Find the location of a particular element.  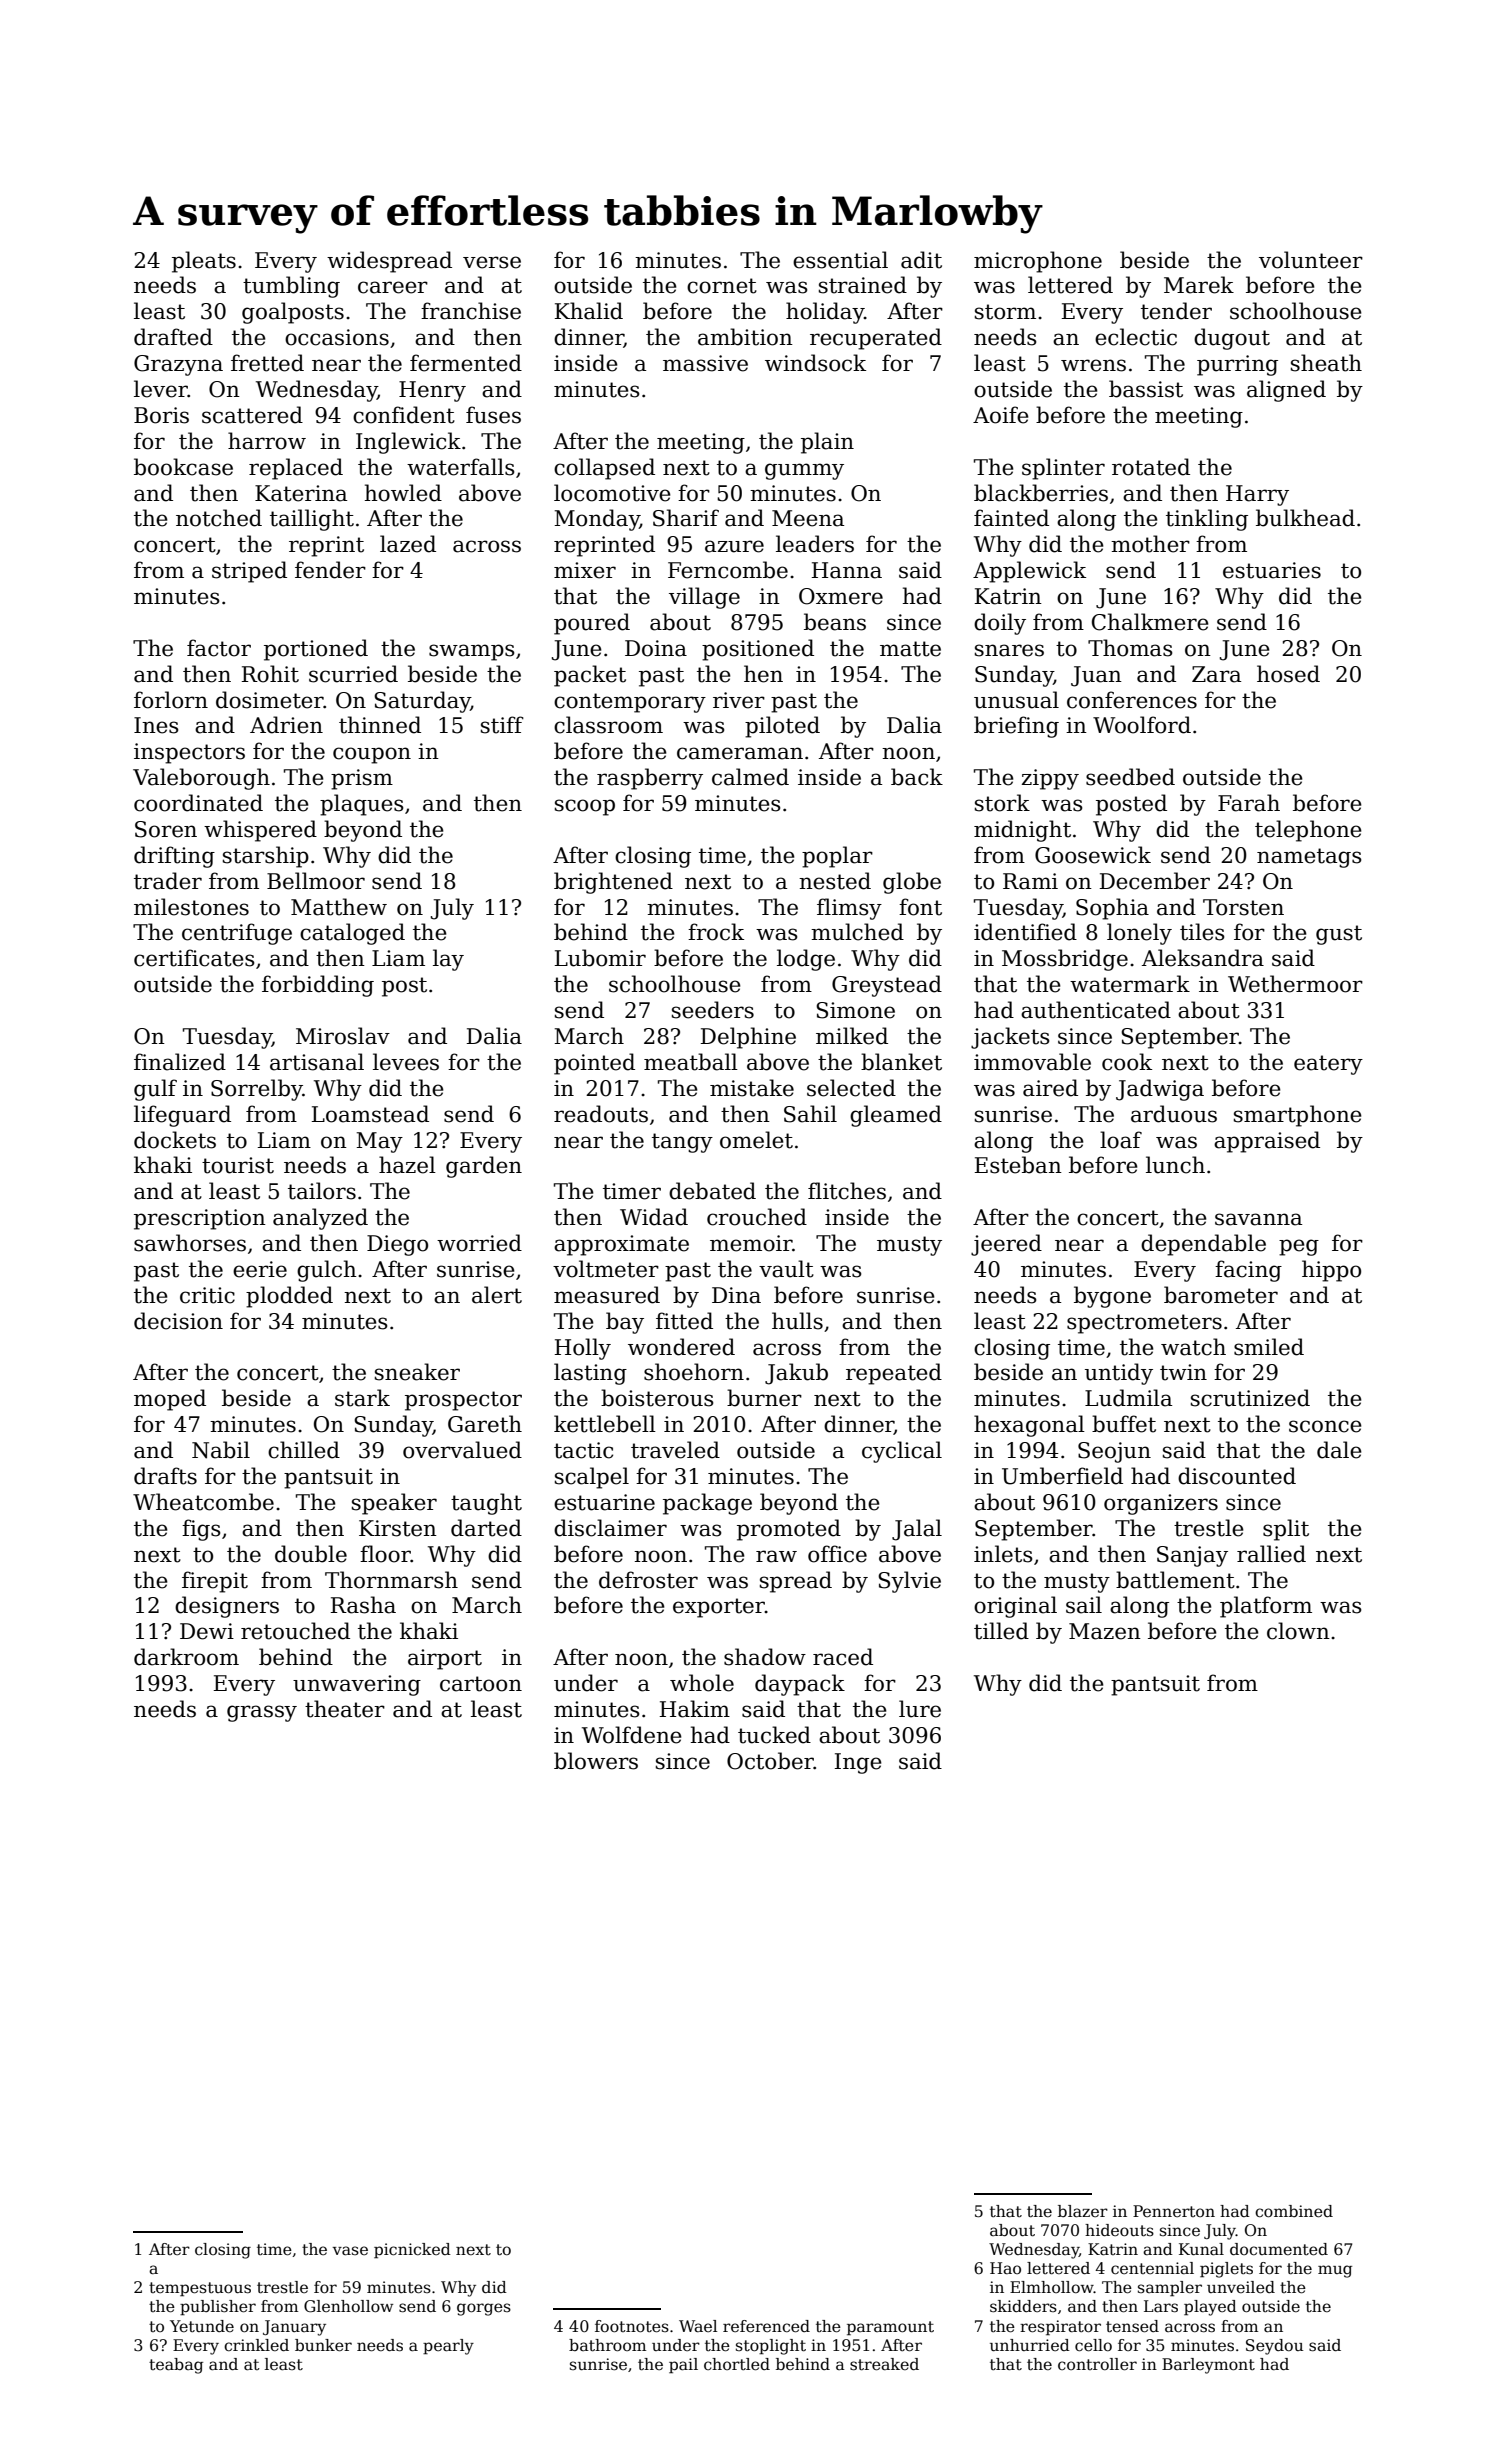

fermented is located at coordinates (466, 363).
